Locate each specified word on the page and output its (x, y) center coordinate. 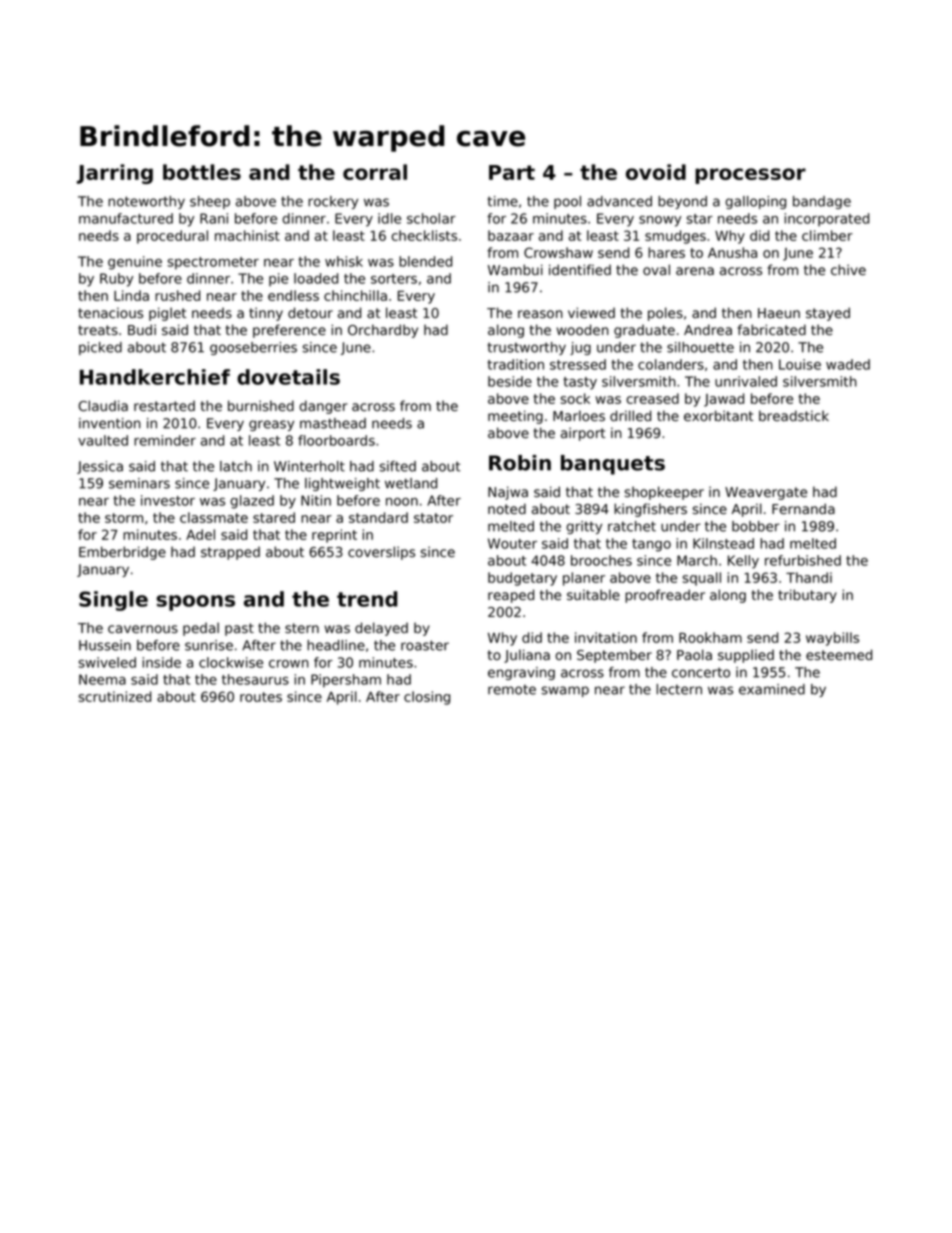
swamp (565, 691)
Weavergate (766, 493)
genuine (135, 263)
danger (323, 407)
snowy (660, 221)
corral (375, 172)
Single (113, 601)
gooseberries (253, 348)
